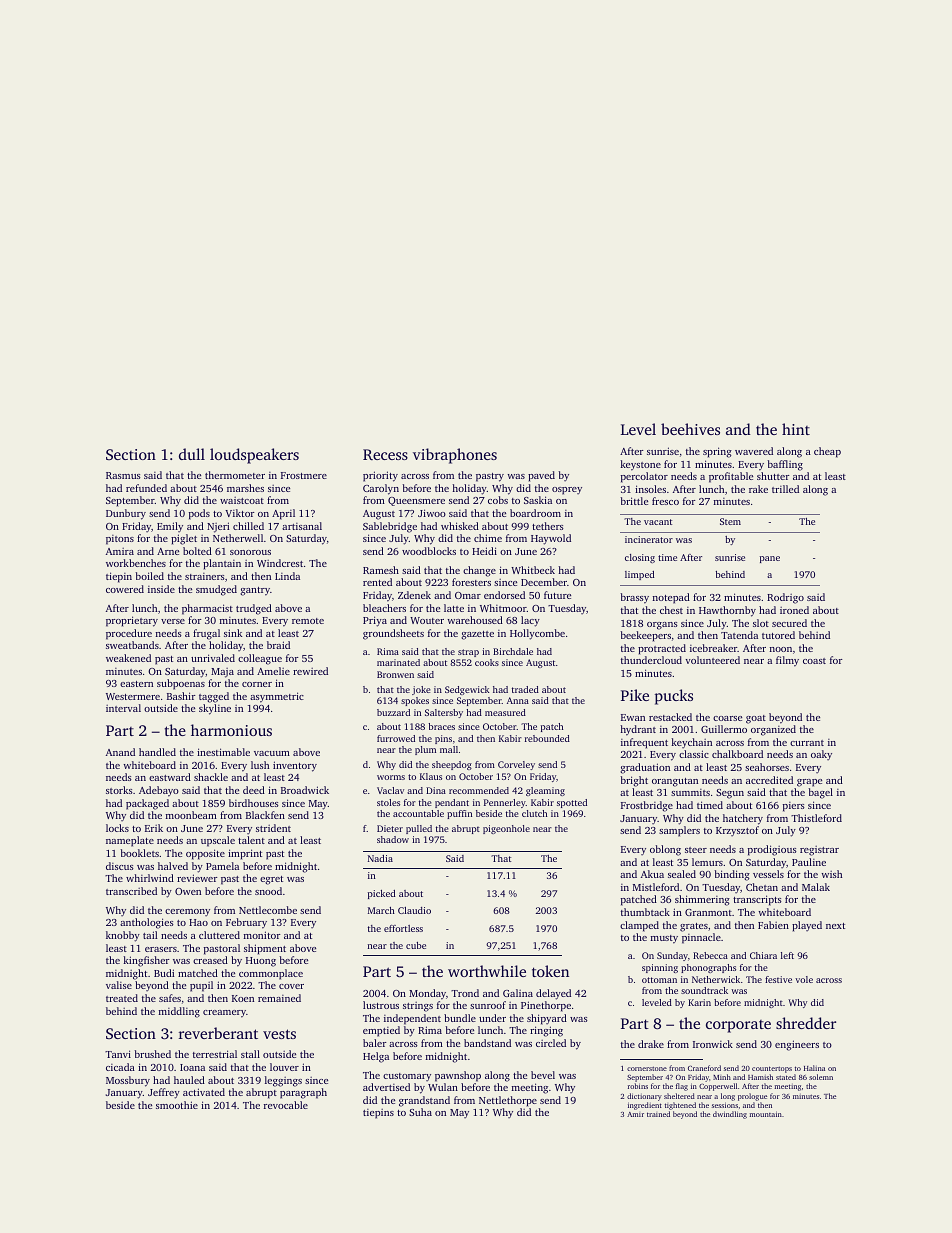 The image size is (952, 1233). I want to click on Amelie, so click(273, 671).
